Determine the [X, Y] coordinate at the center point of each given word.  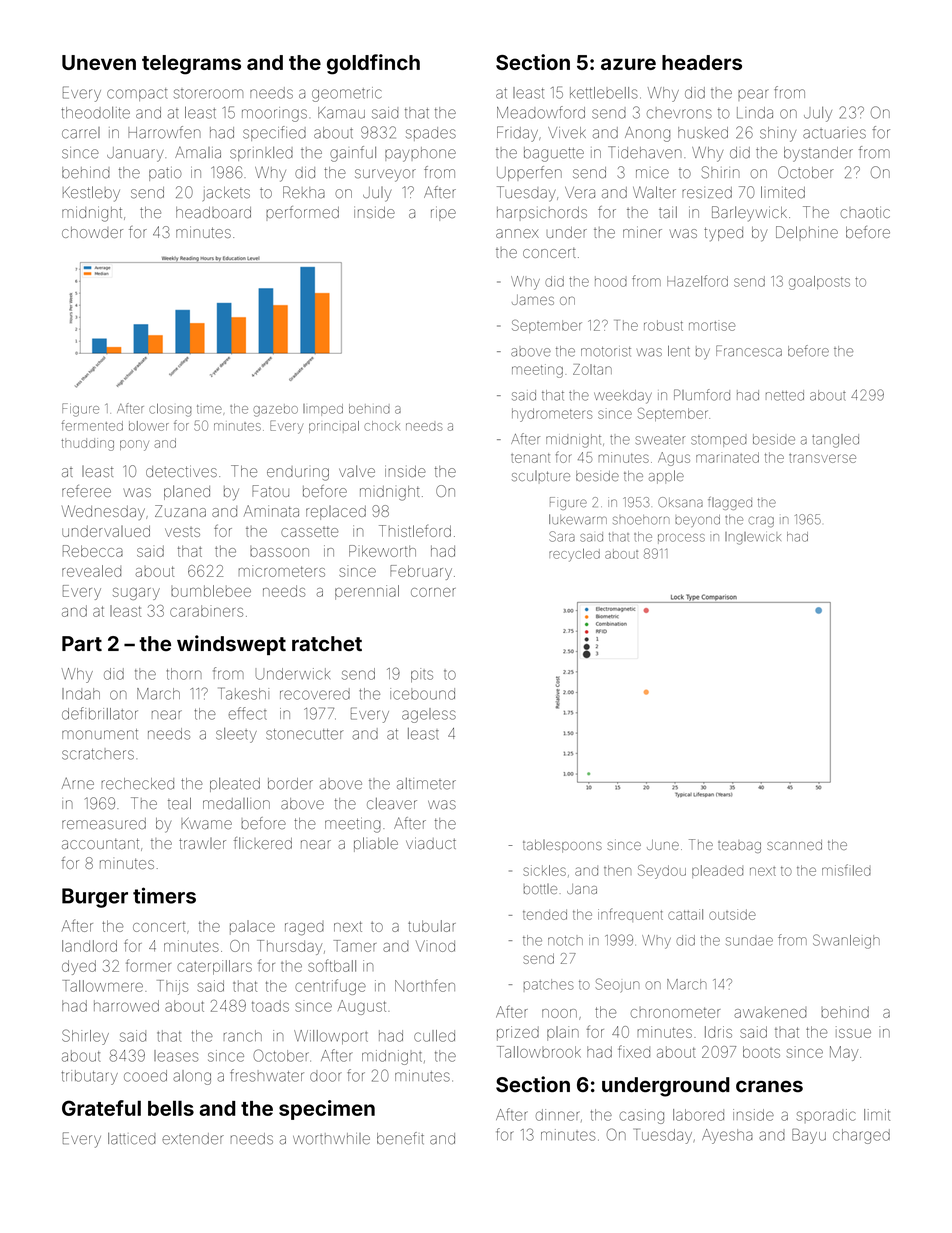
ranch [243, 1036]
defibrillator [100, 713]
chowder [92, 232]
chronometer [675, 1012]
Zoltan [592, 369]
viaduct [431, 843]
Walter [654, 192]
